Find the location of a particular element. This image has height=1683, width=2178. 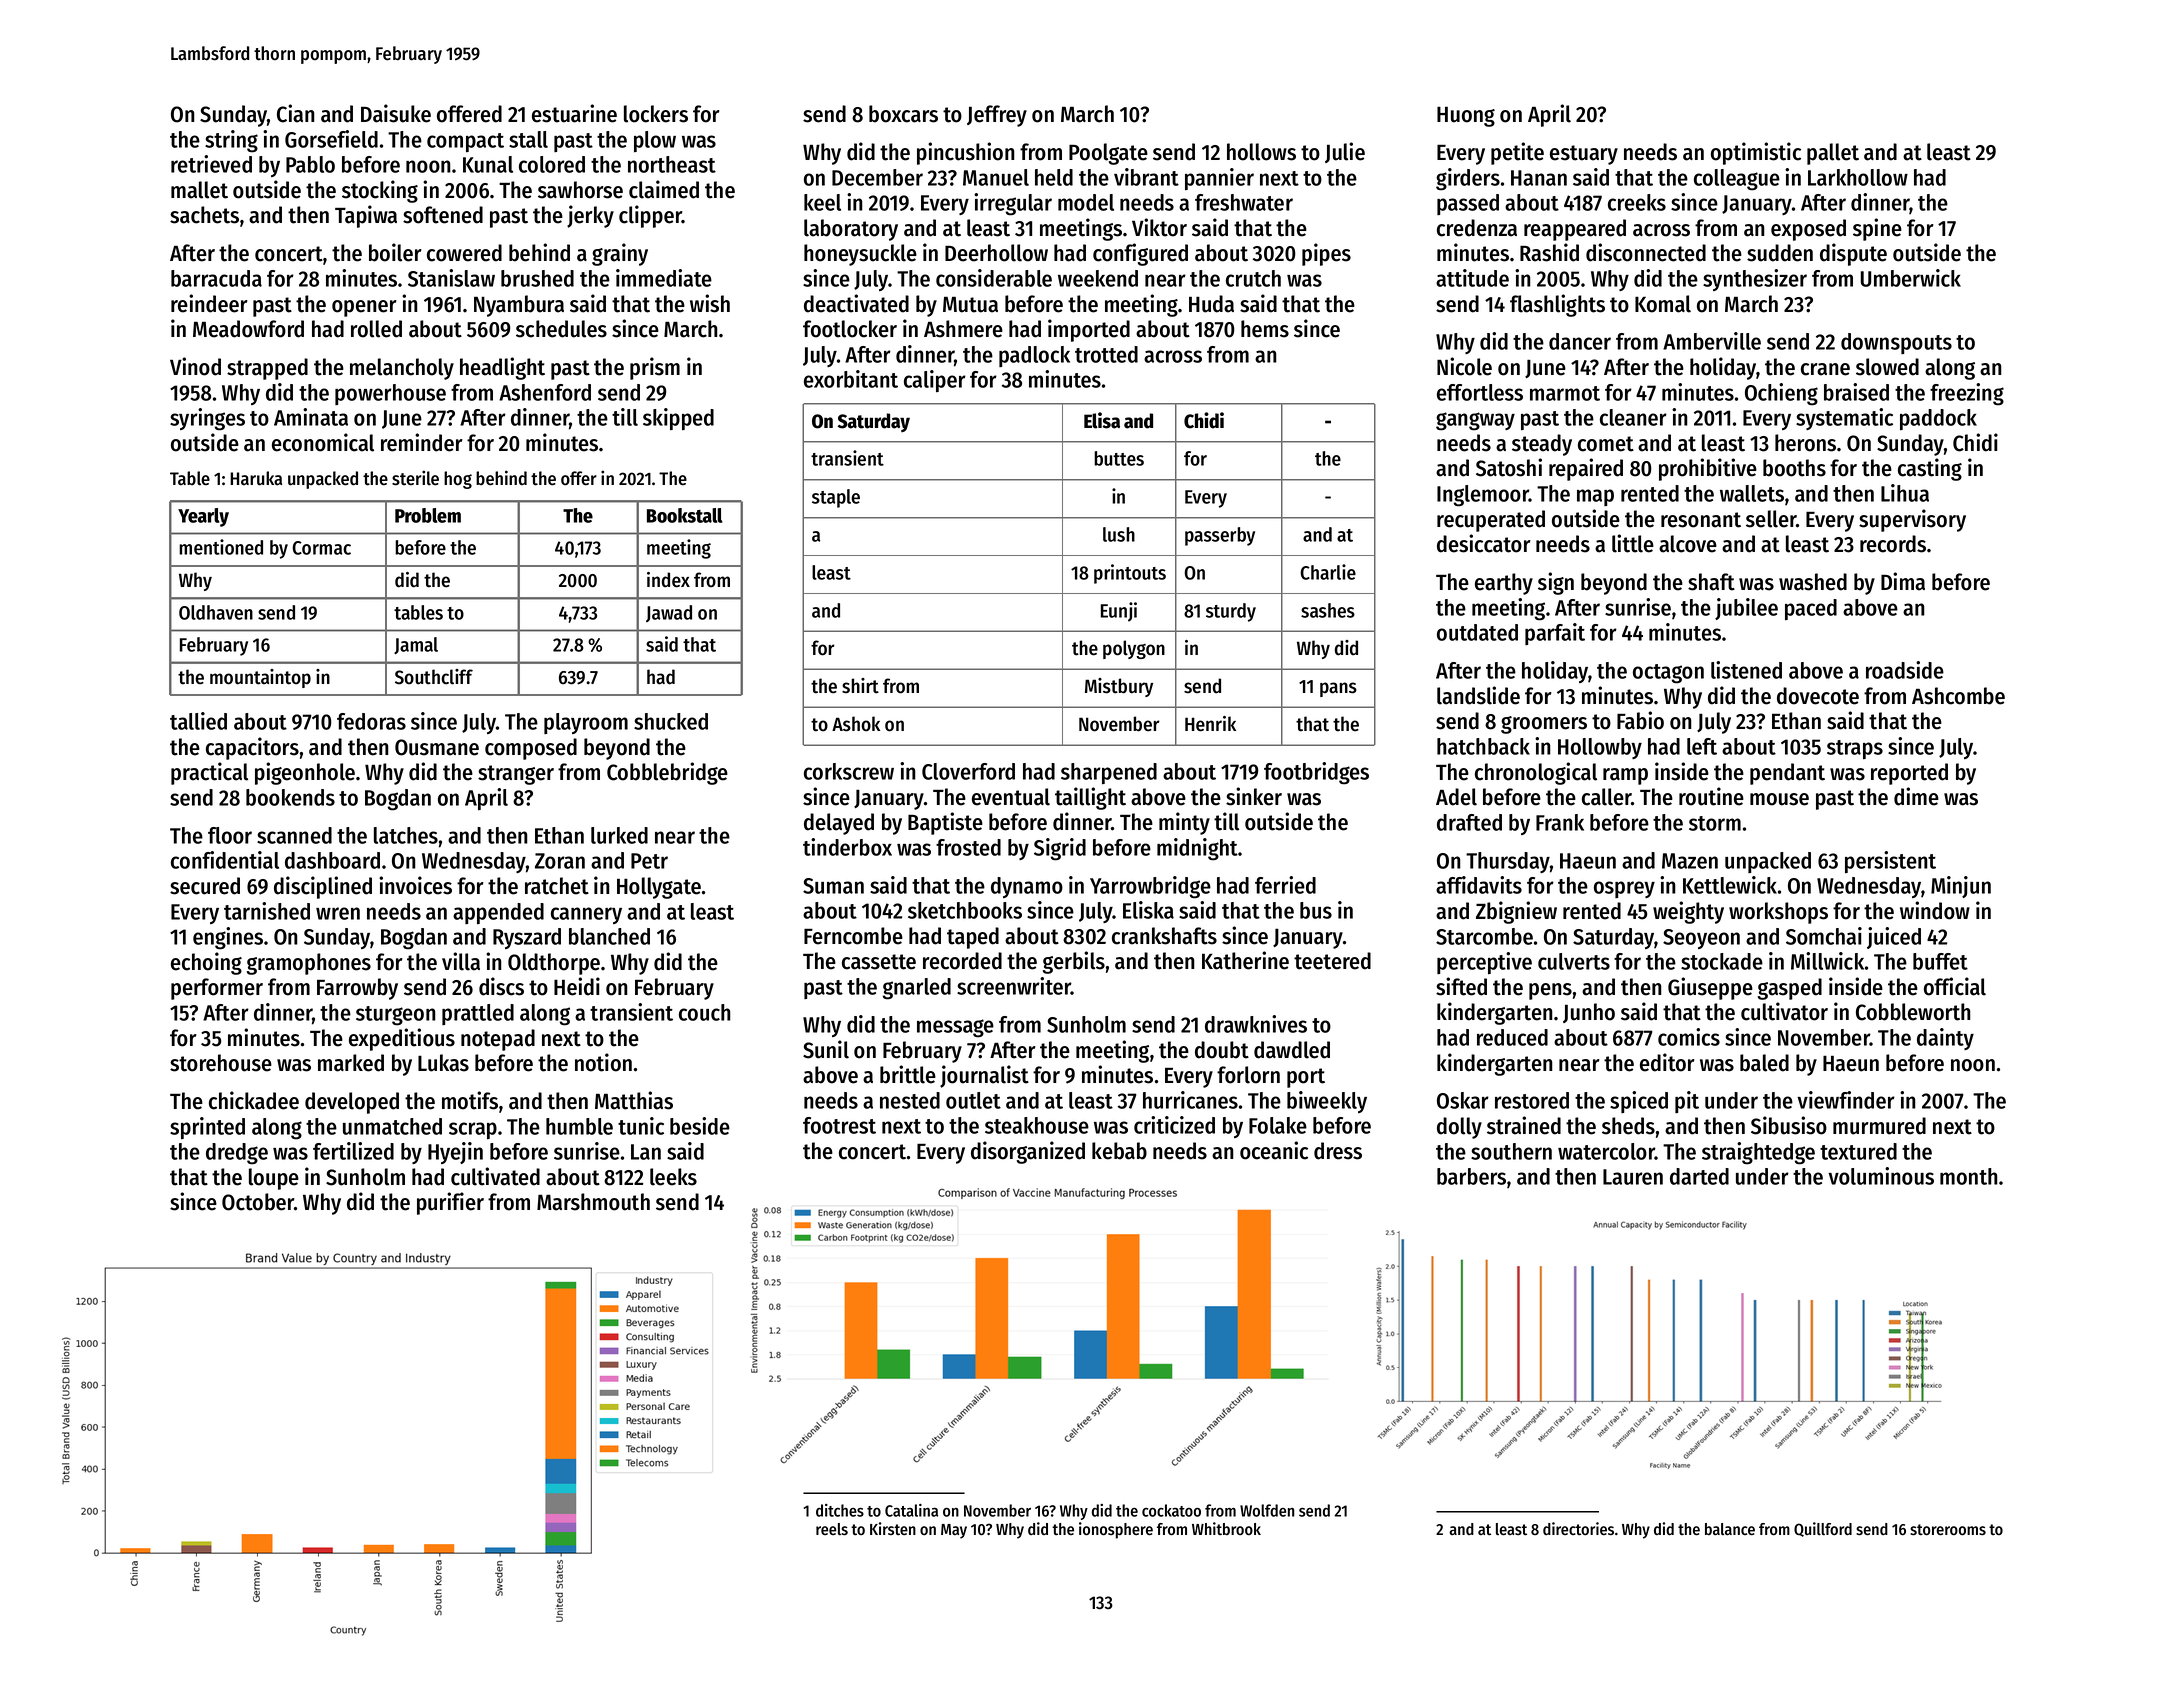

Giuseppe is located at coordinates (1710, 988).
